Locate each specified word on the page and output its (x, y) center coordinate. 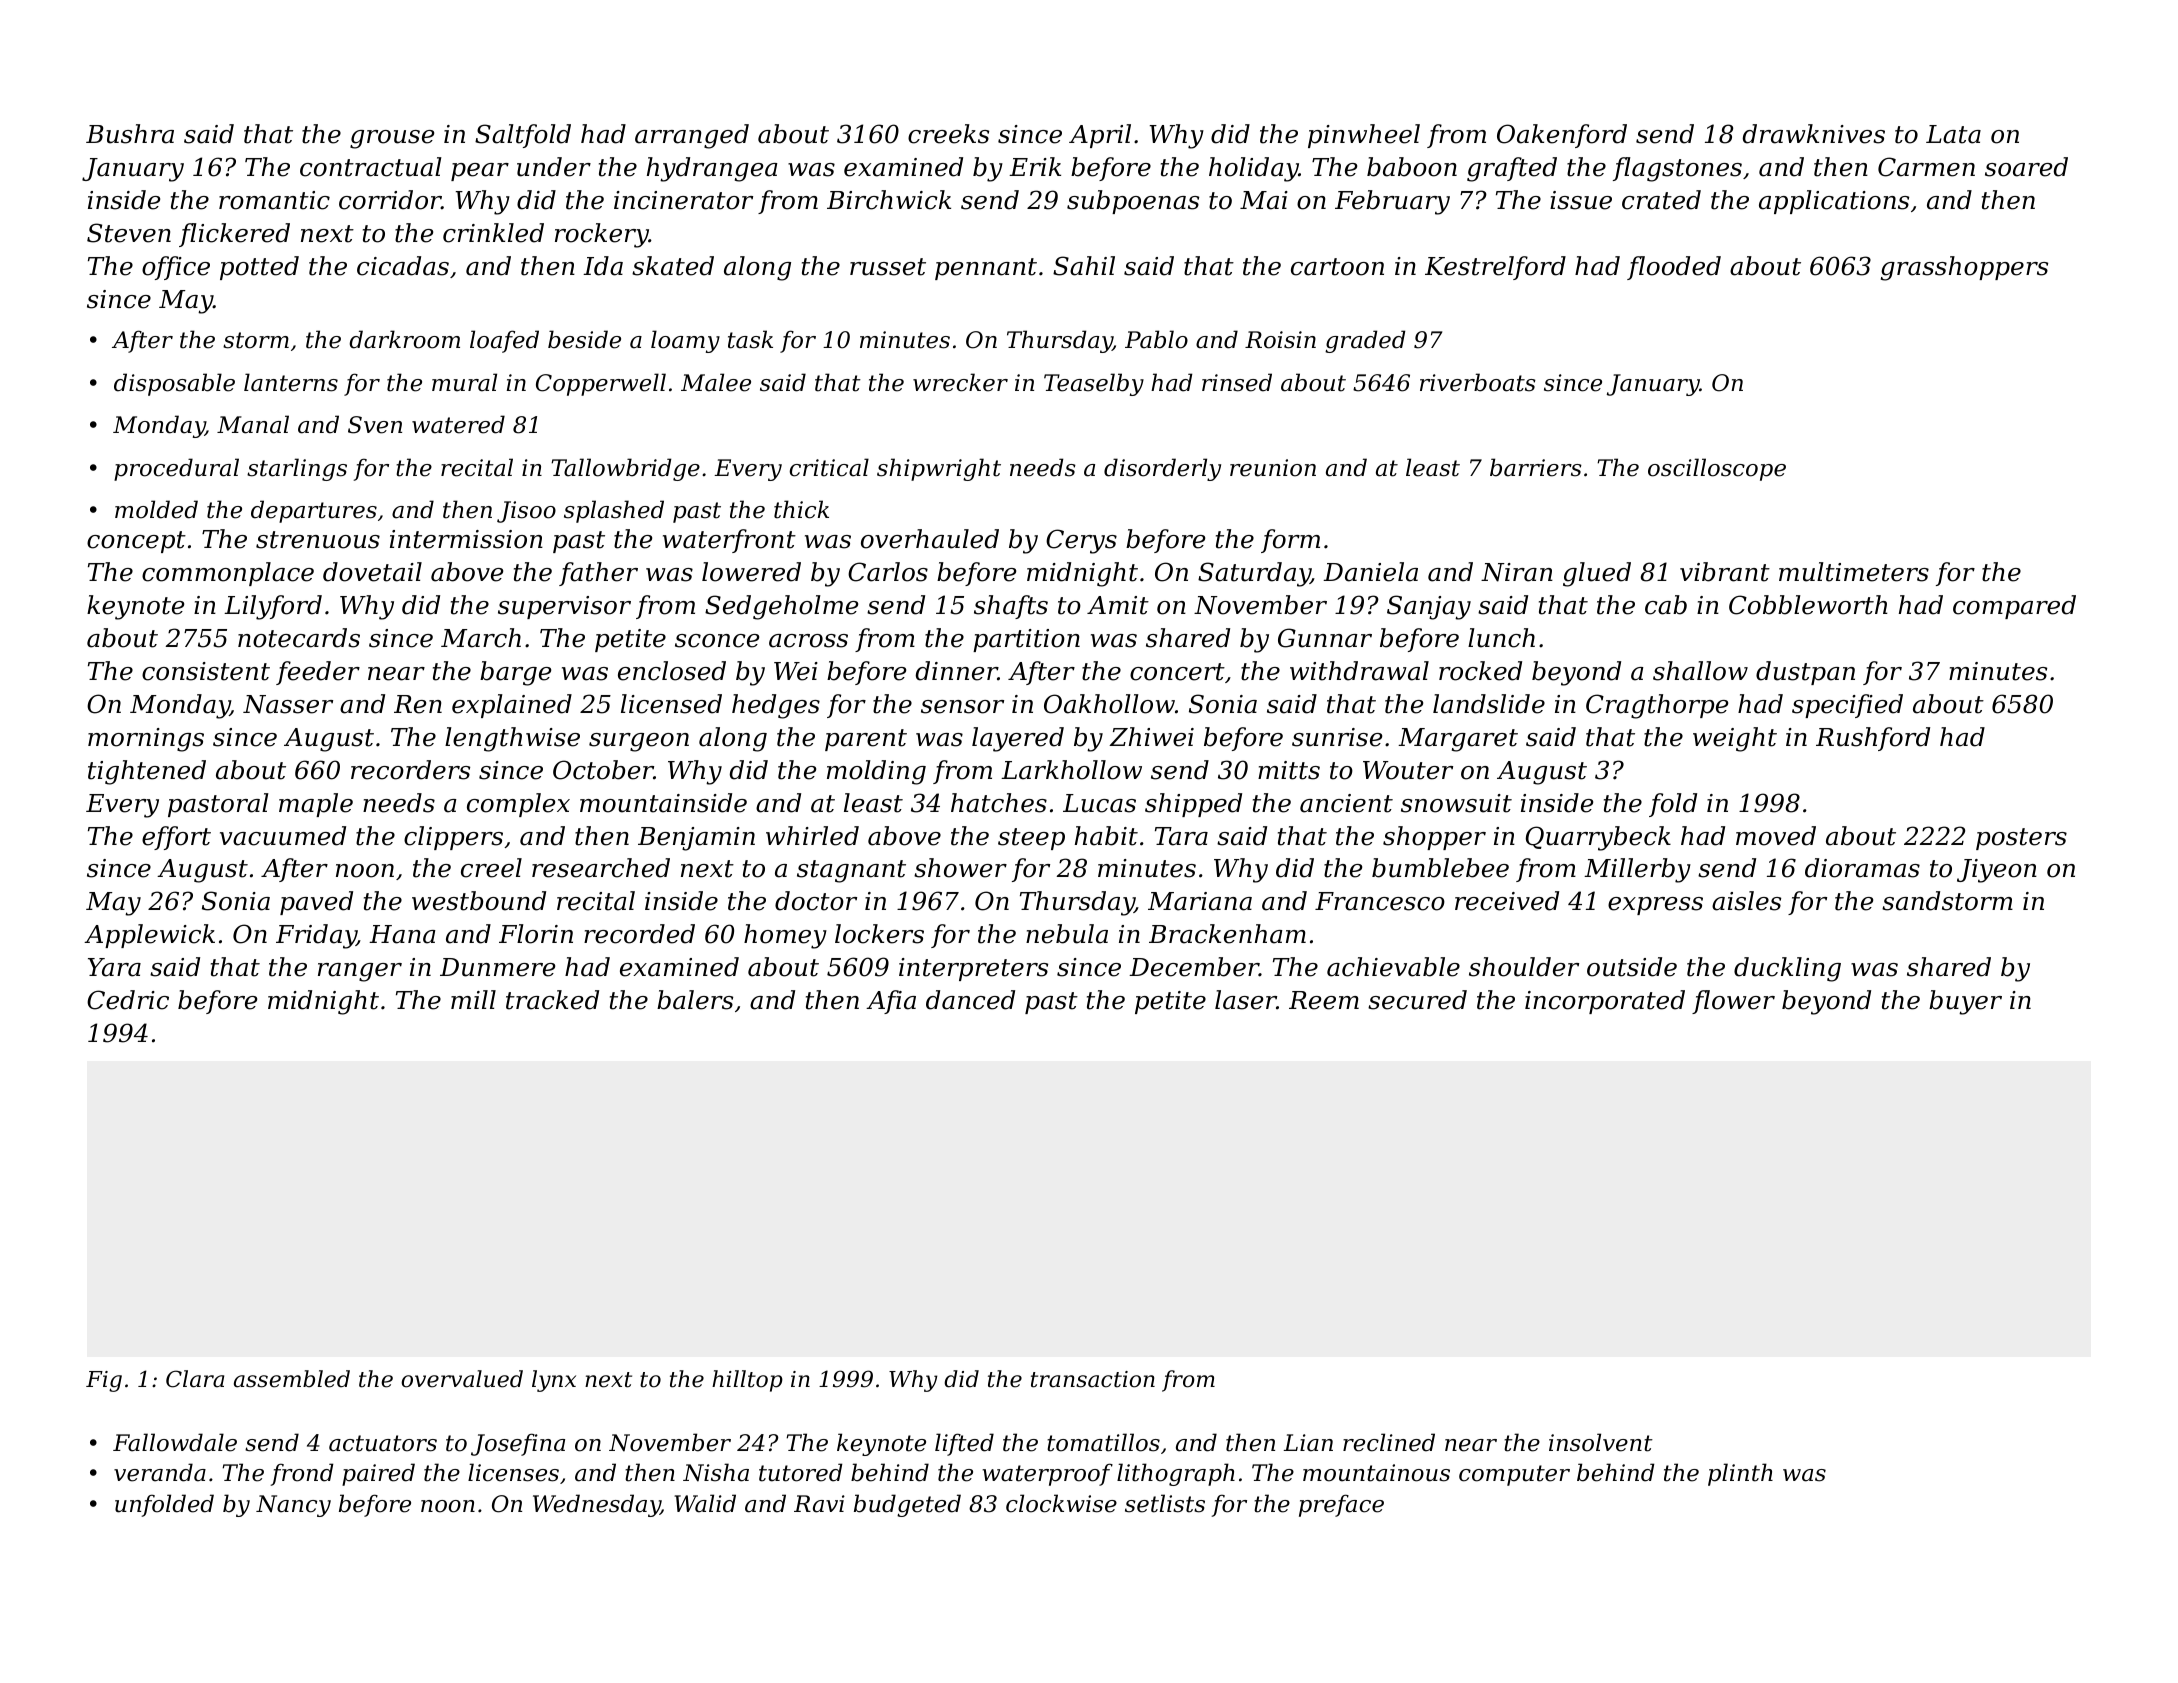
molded (156, 509)
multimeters (1854, 572)
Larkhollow (1071, 770)
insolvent (1601, 1442)
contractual (371, 167)
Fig (104, 1381)
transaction (1093, 1379)
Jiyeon (1997, 871)
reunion (1273, 468)
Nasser (288, 704)
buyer (1965, 1002)
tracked (552, 1000)
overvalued (462, 1379)
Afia (891, 1002)
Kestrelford (1495, 268)
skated (673, 266)
